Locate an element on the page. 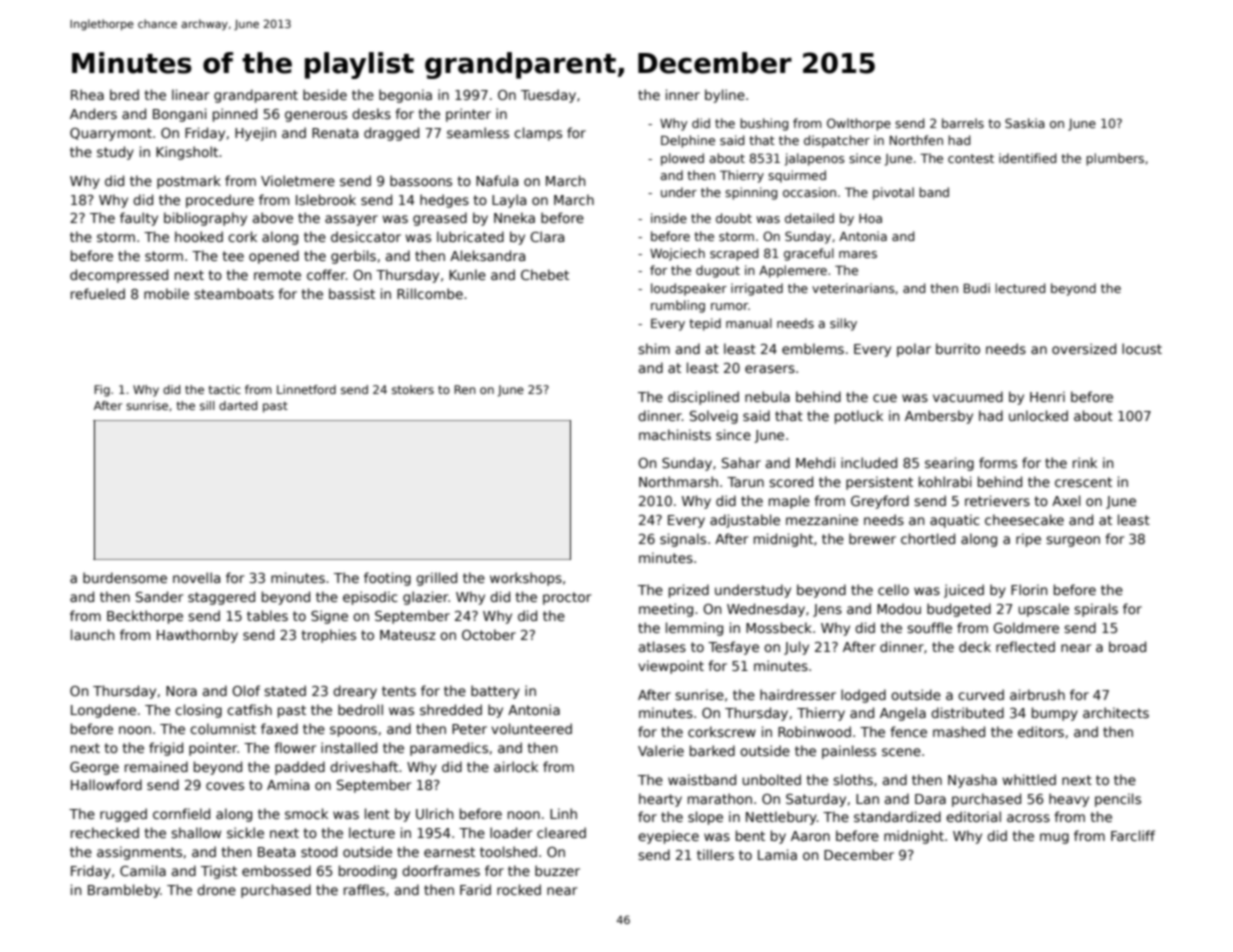  Jens is located at coordinates (827, 610).
